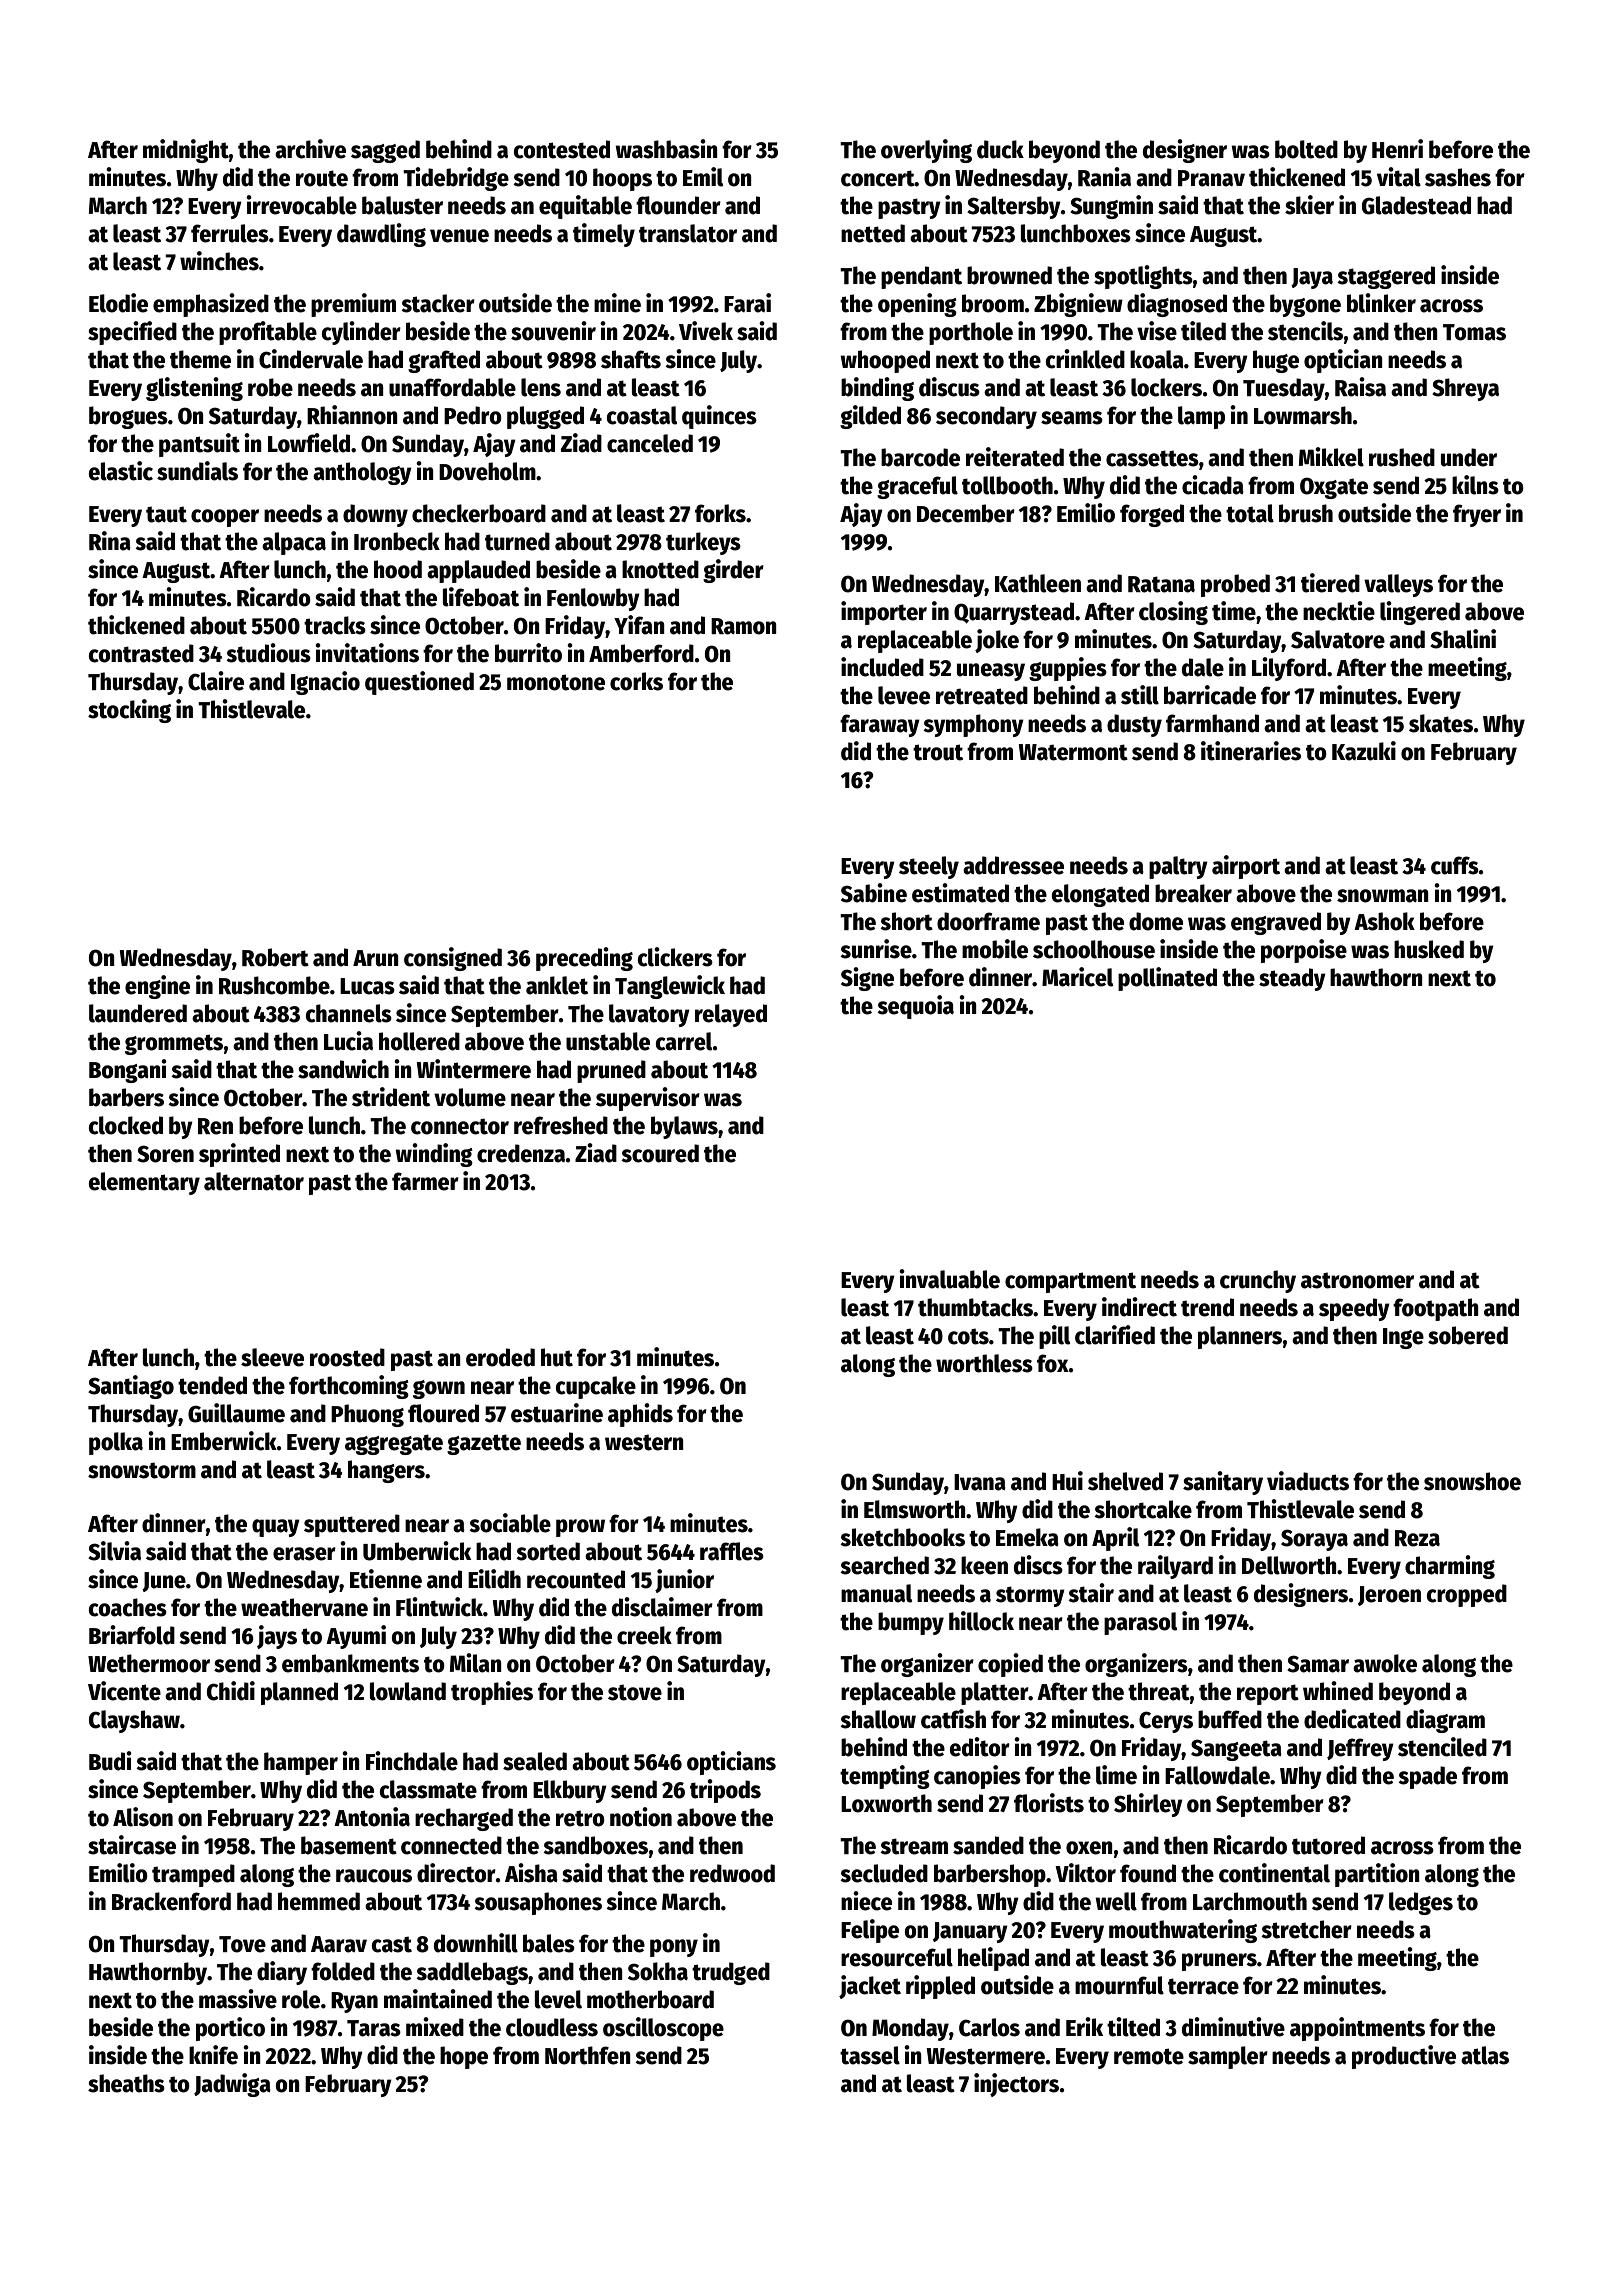 This page has height=2292, width=1620. What do you see at coordinates (385, 151) in the page?
I see `sagged` at bounding box center [385, 151].
